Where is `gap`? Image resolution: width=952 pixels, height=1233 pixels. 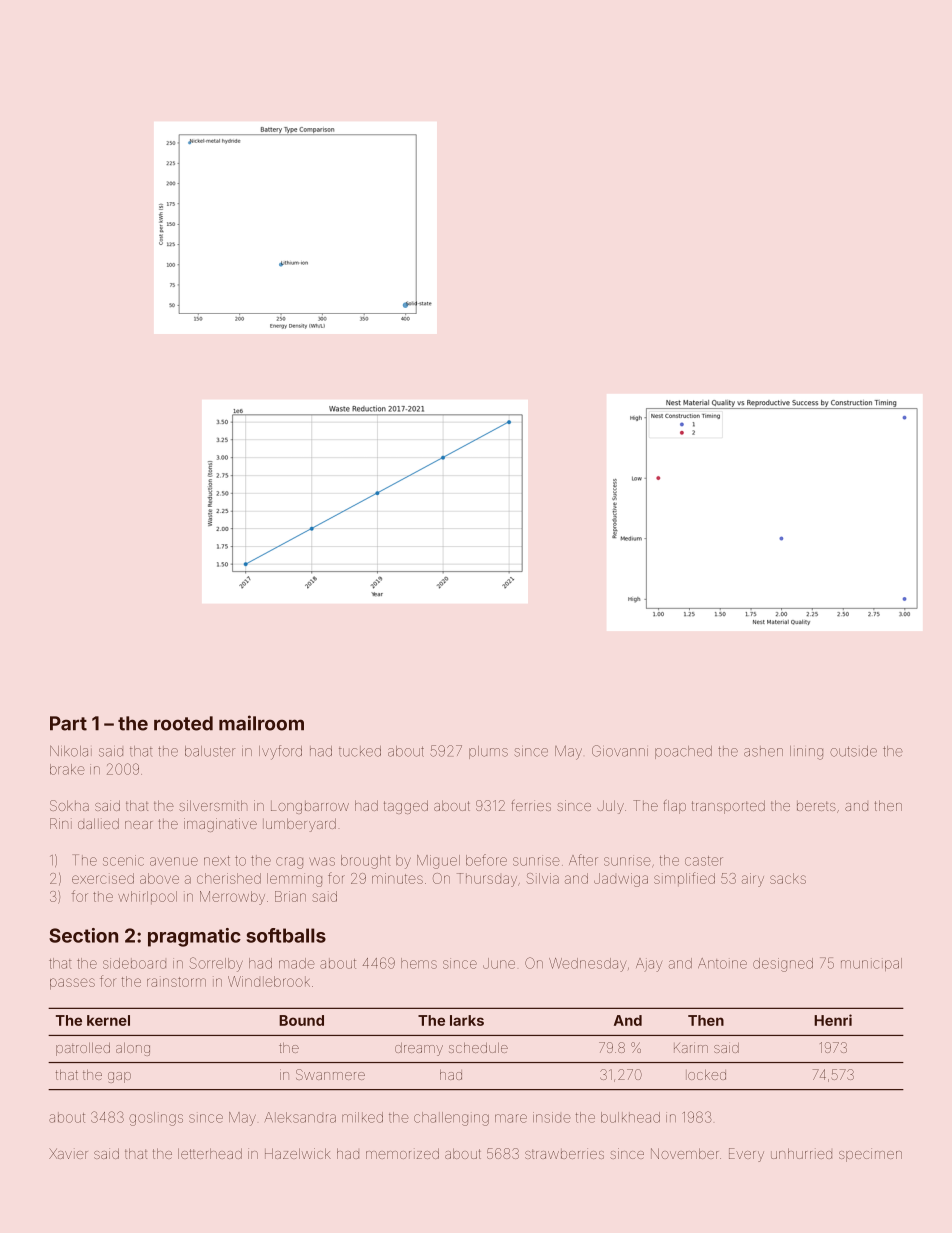
gap is located at coordinates (119, 1077).
